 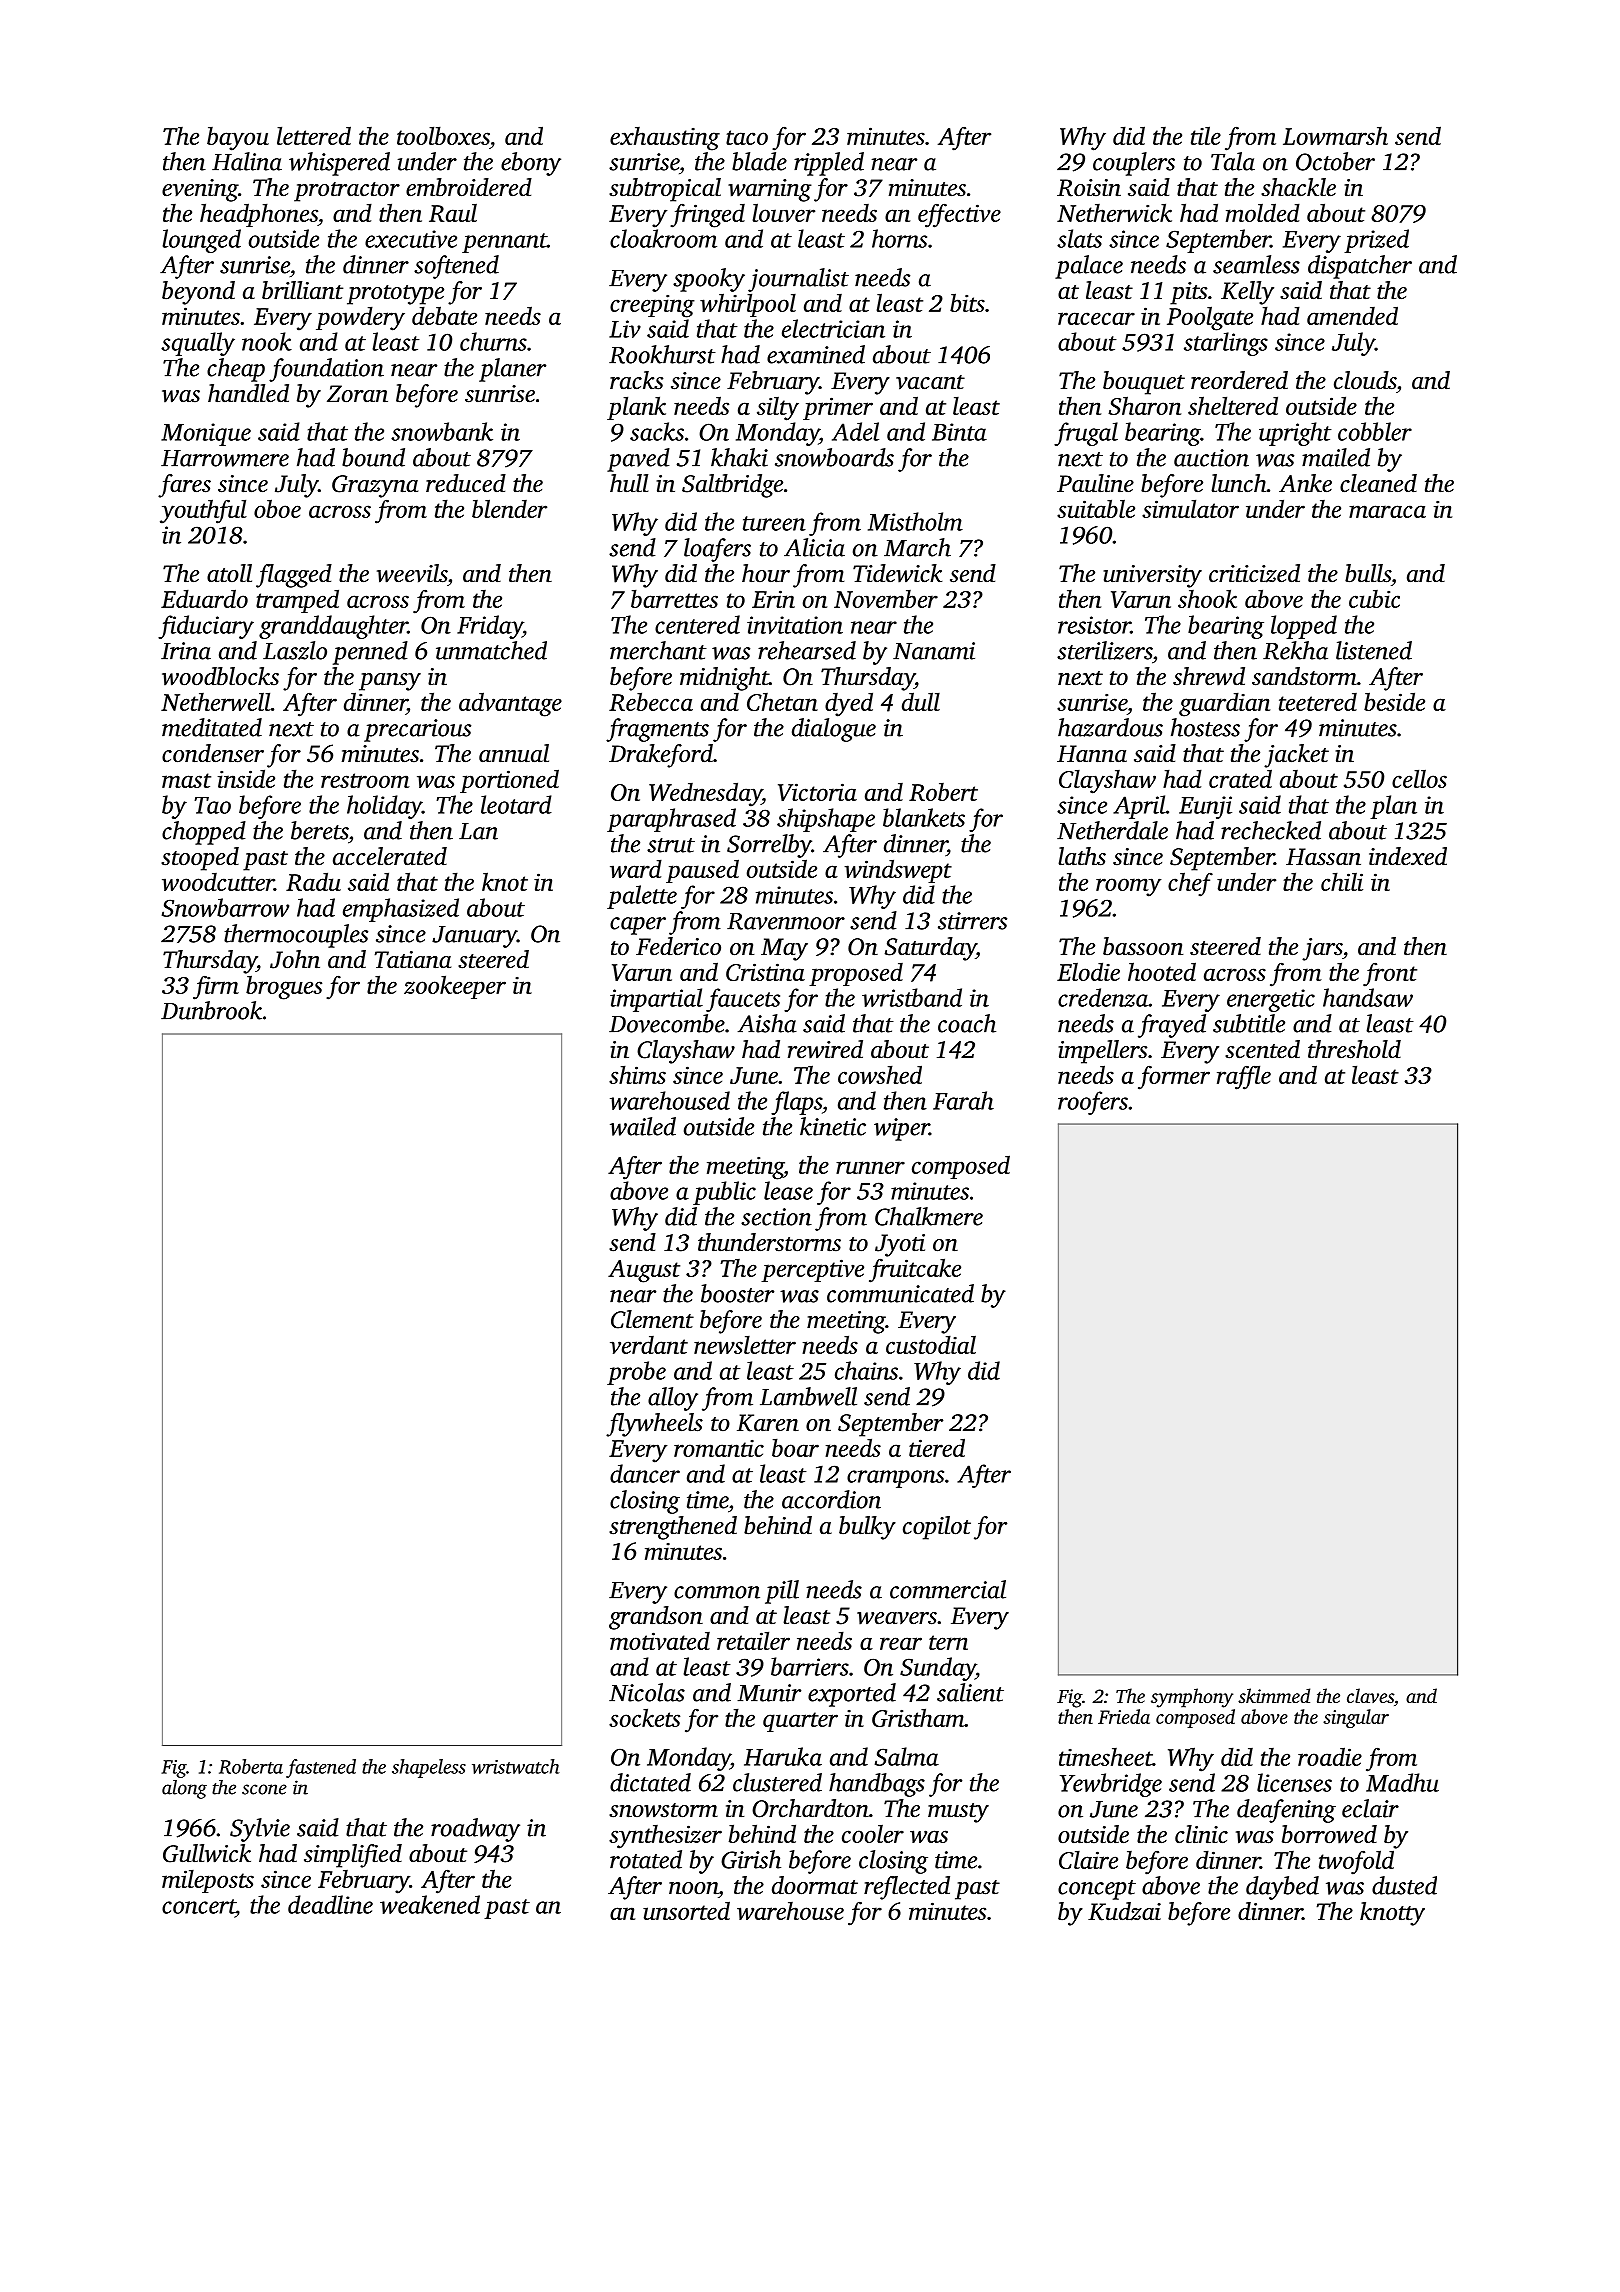 What do you see at coordinates (199, 1906) in the image?
I see `concert` at bounding box center [199, 1906].
